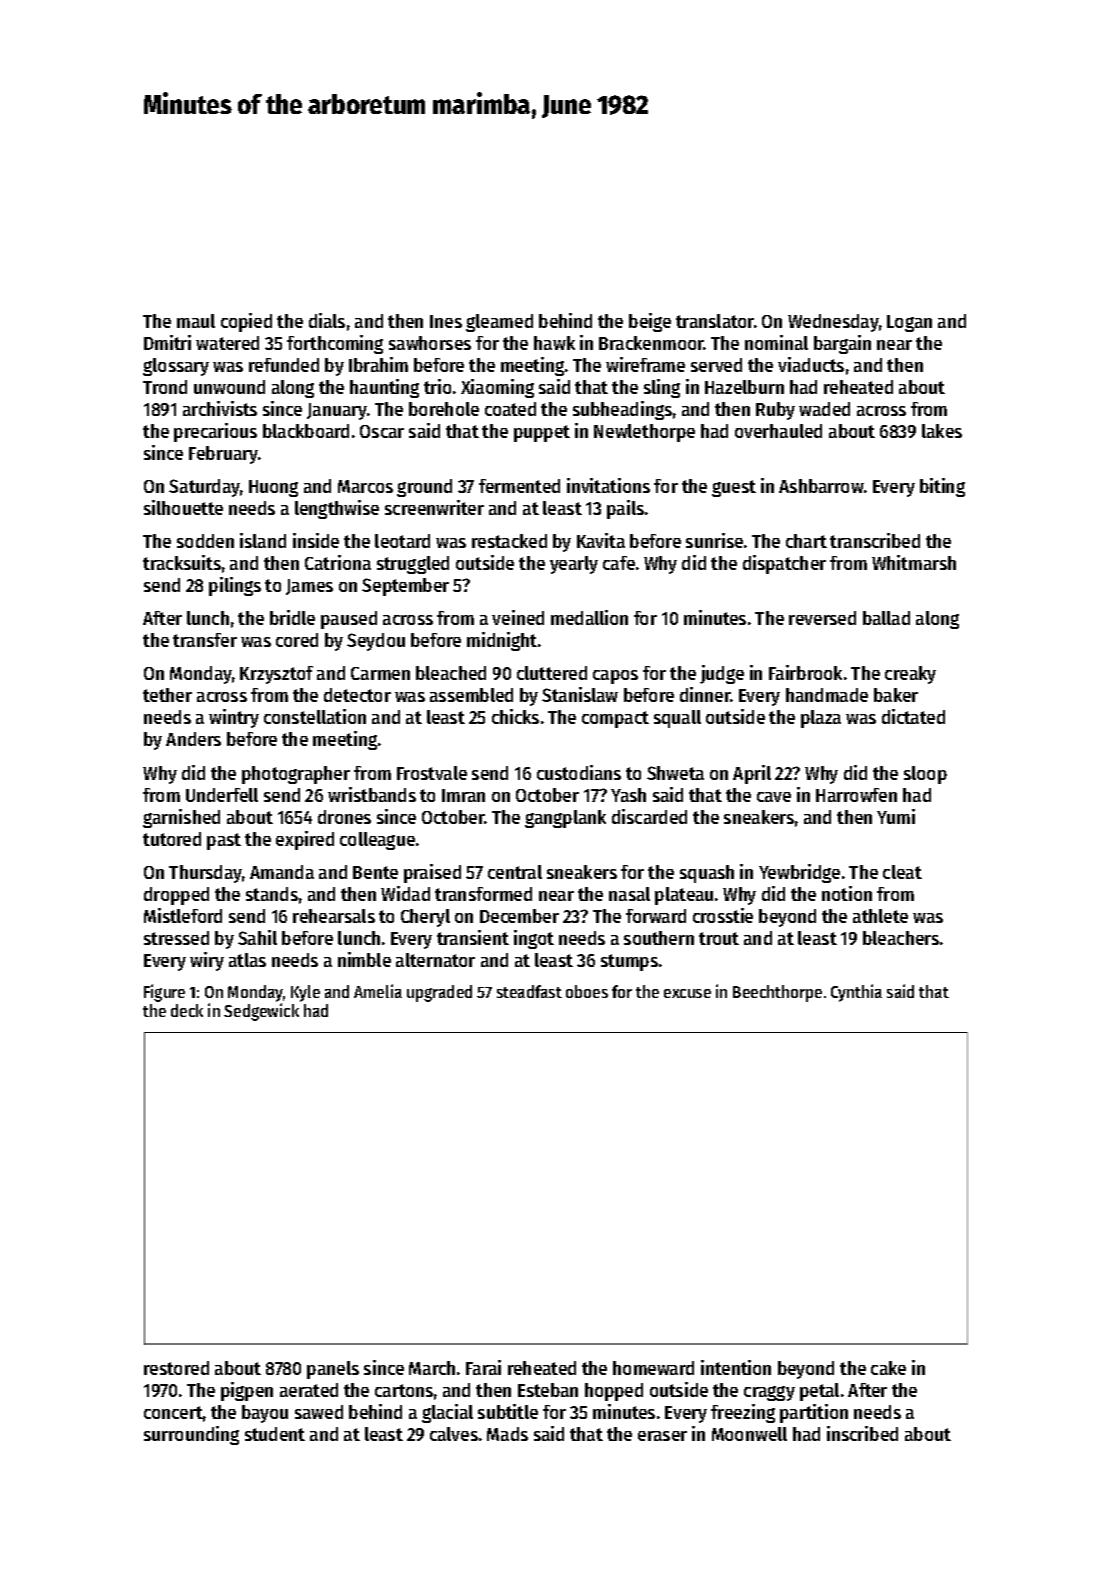 This page has height=1573, width=1112. I want to click on borehole, so click(444, 409).
